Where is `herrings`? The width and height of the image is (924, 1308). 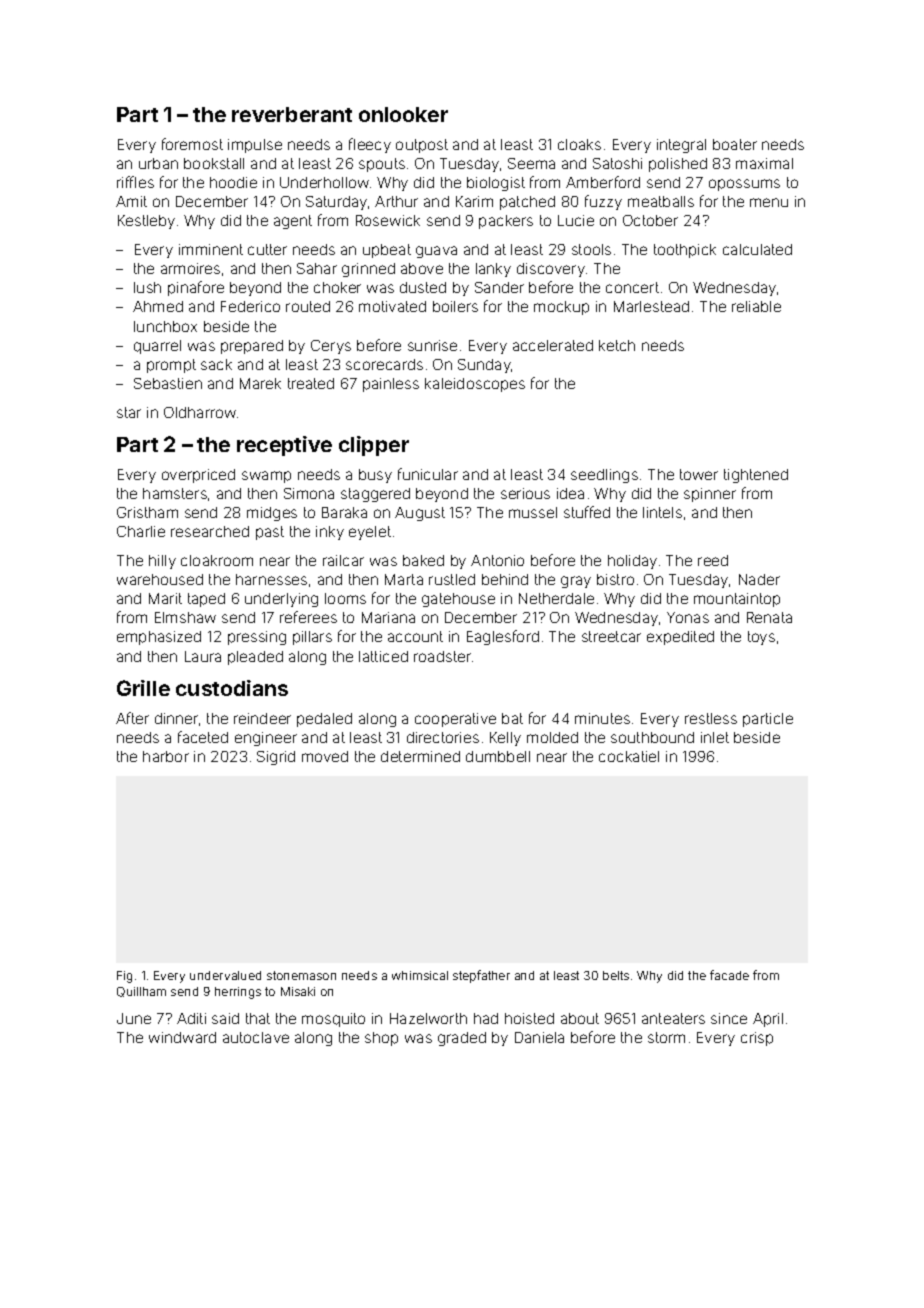
herrings is located at coordinates (238, 993).
